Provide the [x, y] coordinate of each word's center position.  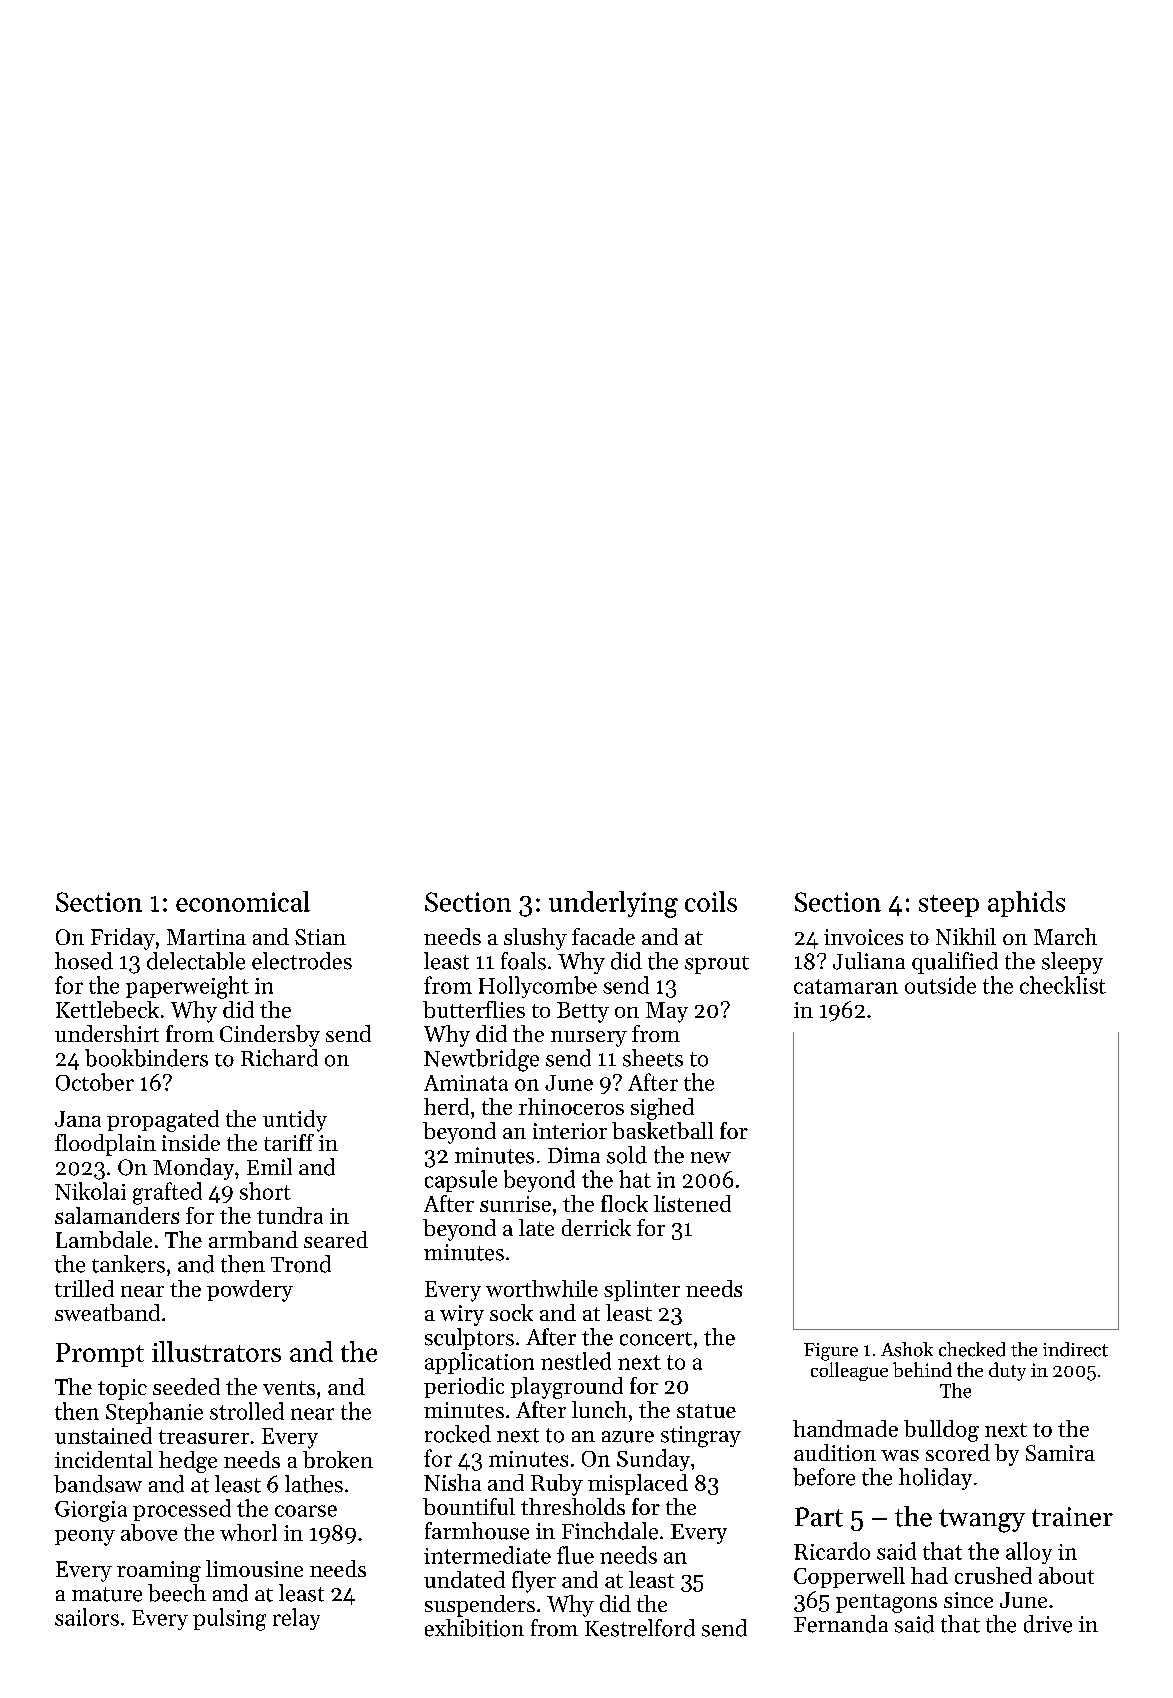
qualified [955, 963]
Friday [123, 939]
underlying [613, 904]
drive [1048, 1624]
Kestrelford [640, 1628]
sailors [87, 1617]
